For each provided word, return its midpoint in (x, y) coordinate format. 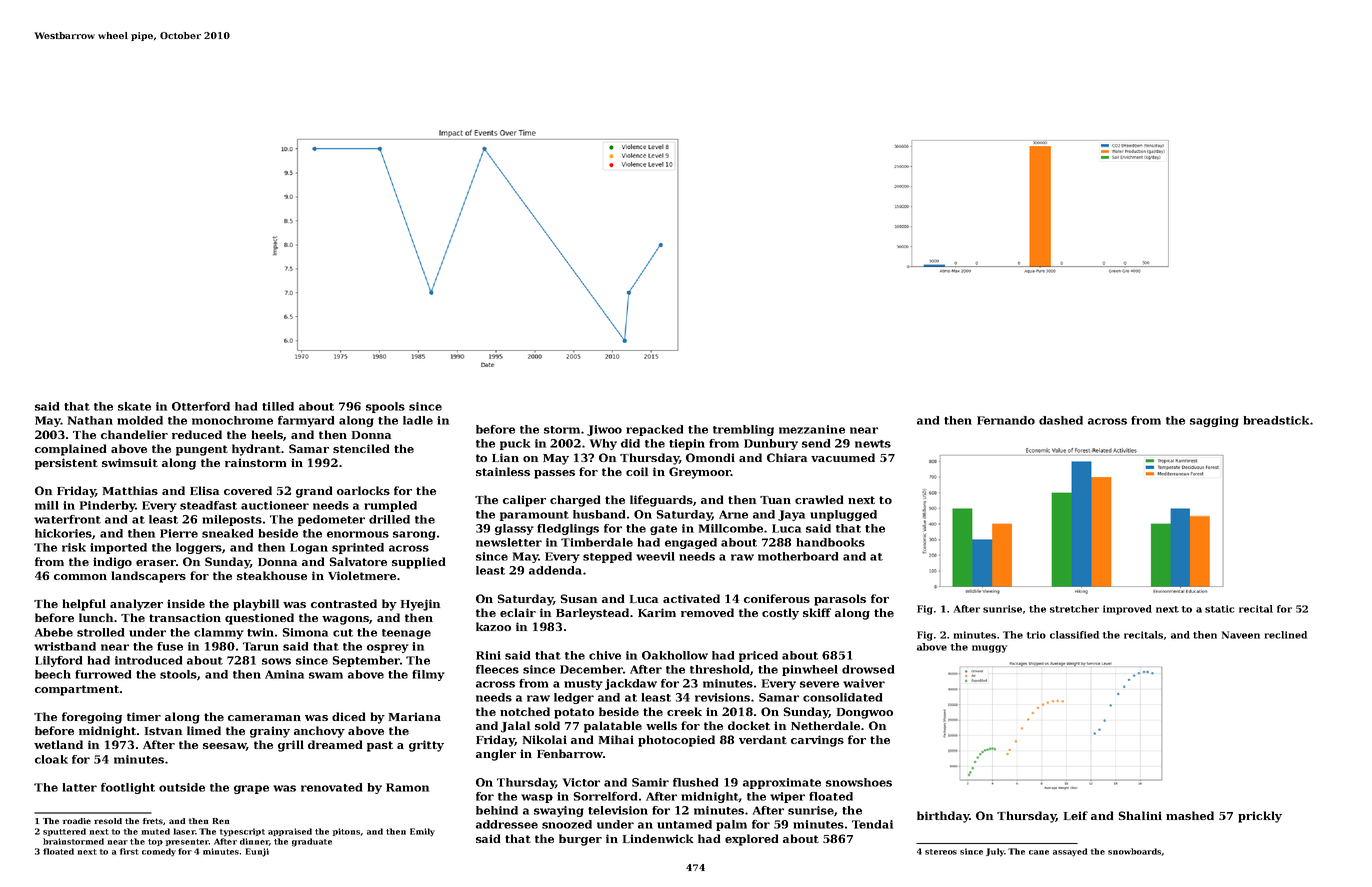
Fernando (1006, 420)
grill (291, 746)
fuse (170, 646)
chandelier (134, 434)
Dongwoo (865, 713)
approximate (782, 783)
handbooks (831, 542)
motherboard (798, 556)
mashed (1190, 815)
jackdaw (631, 684)
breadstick (1276, 420)
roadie (77, 821)
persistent (66, 464)
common (80, 577)
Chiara (787, 457)
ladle (418, 420)
